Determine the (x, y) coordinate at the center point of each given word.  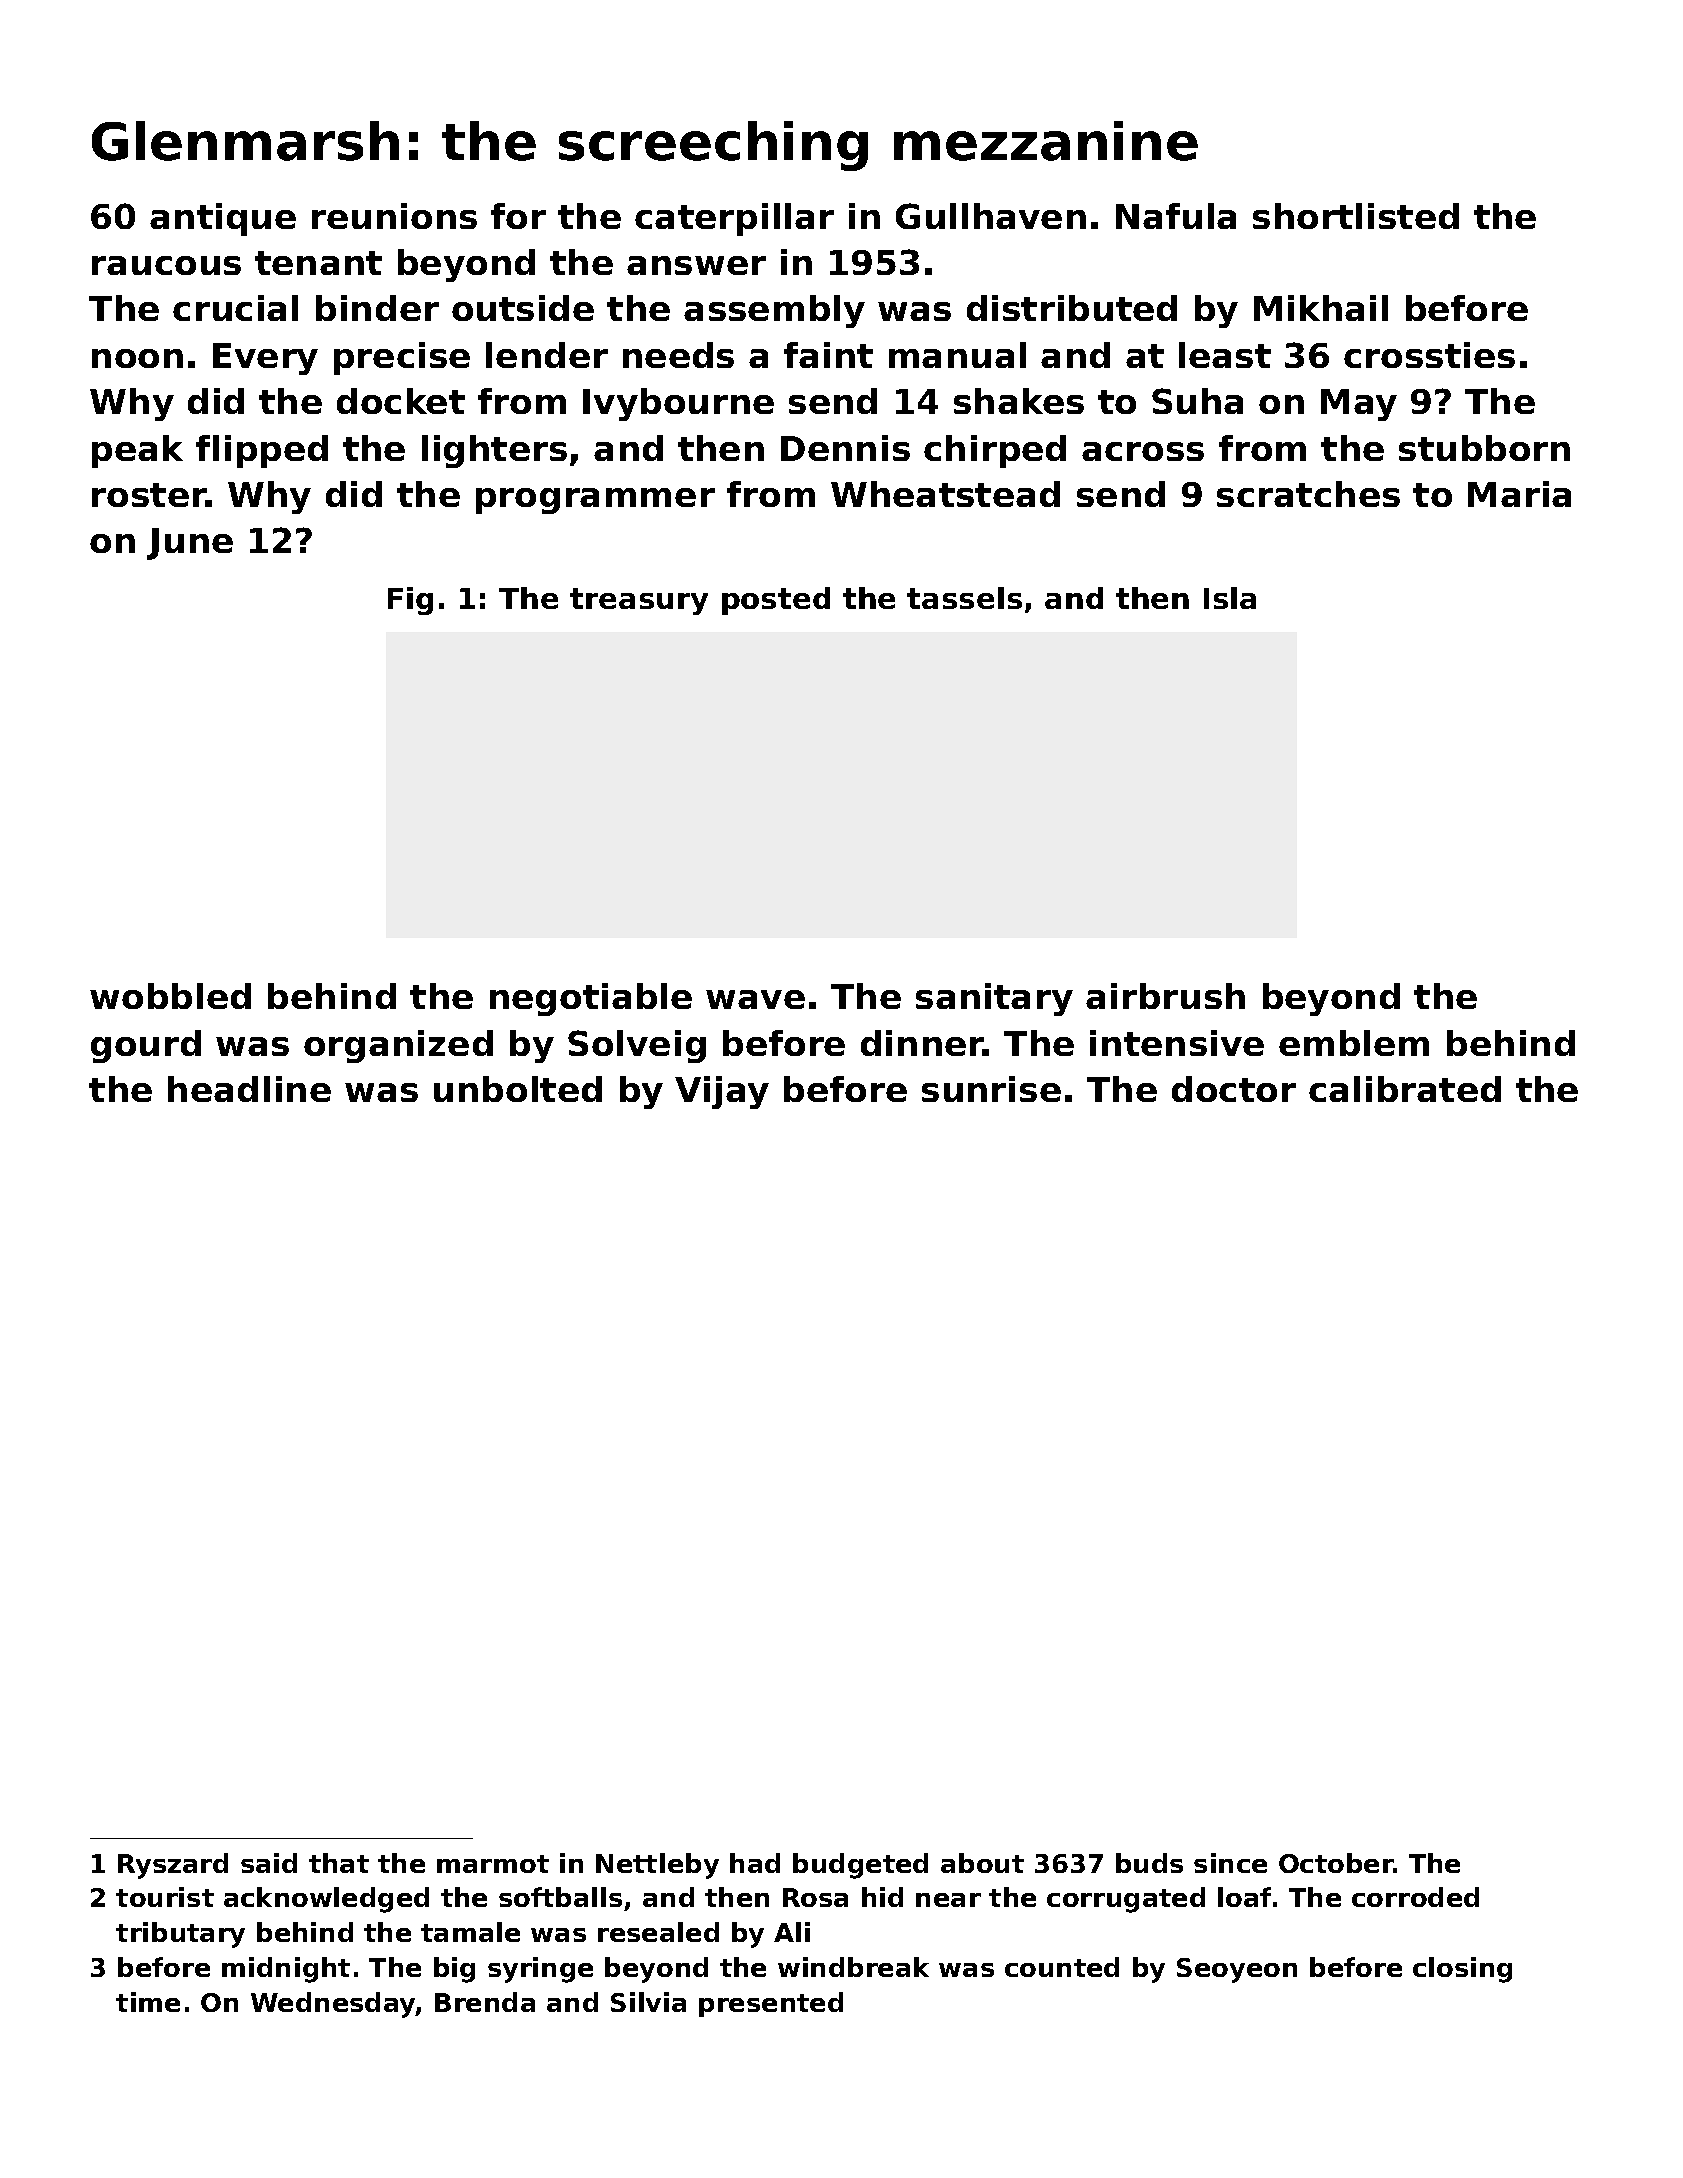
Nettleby (657, 1866)
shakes (1019, 401)
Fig (410, 601)
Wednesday (333, 2005)
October (1336, 1863)
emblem (1354, 1043)
